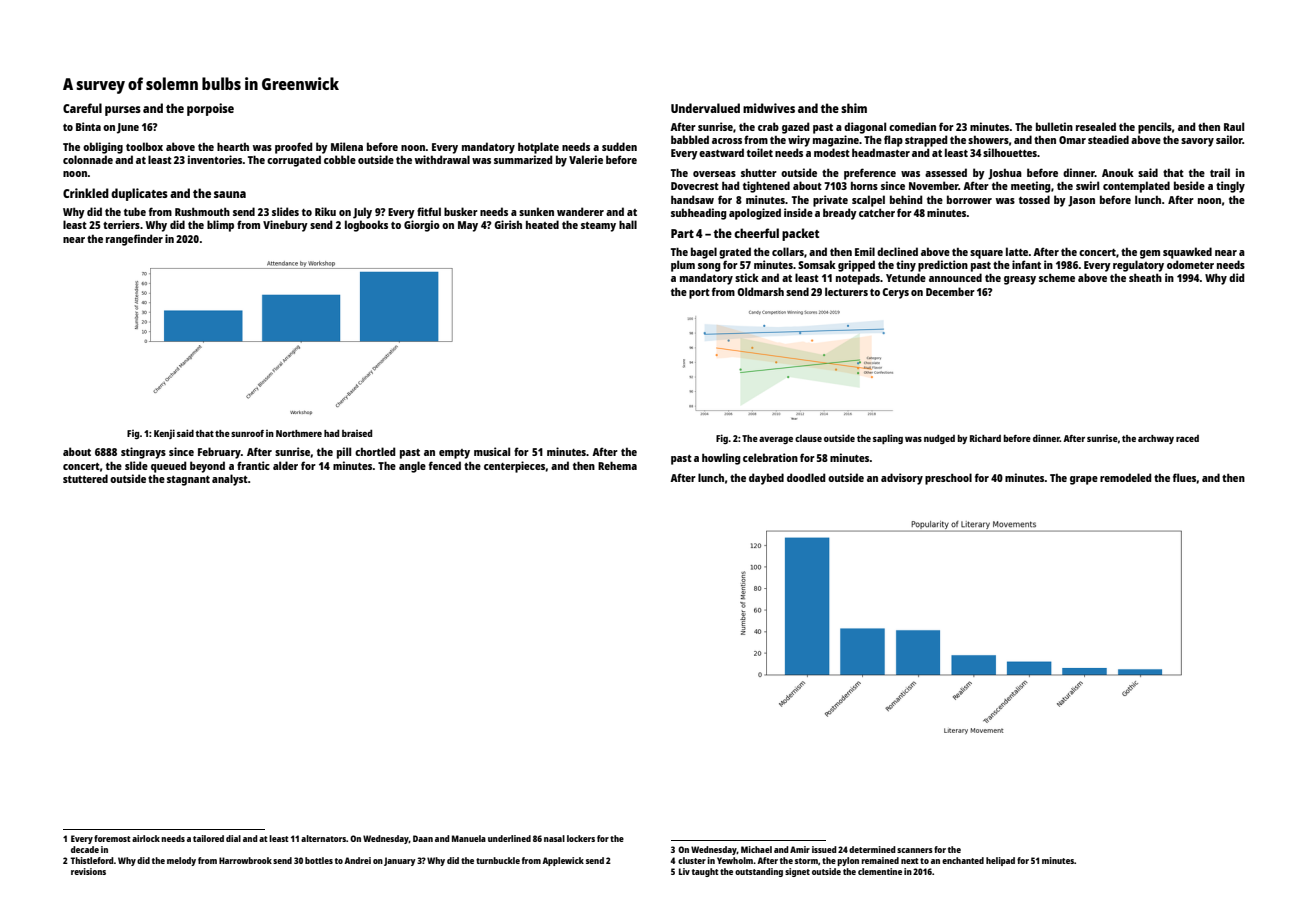 Image resolution: width=1308 pixels, height=924 pixels. Describe the element at coordinates (581, 838) in the page. I see `lockers` at that location.
